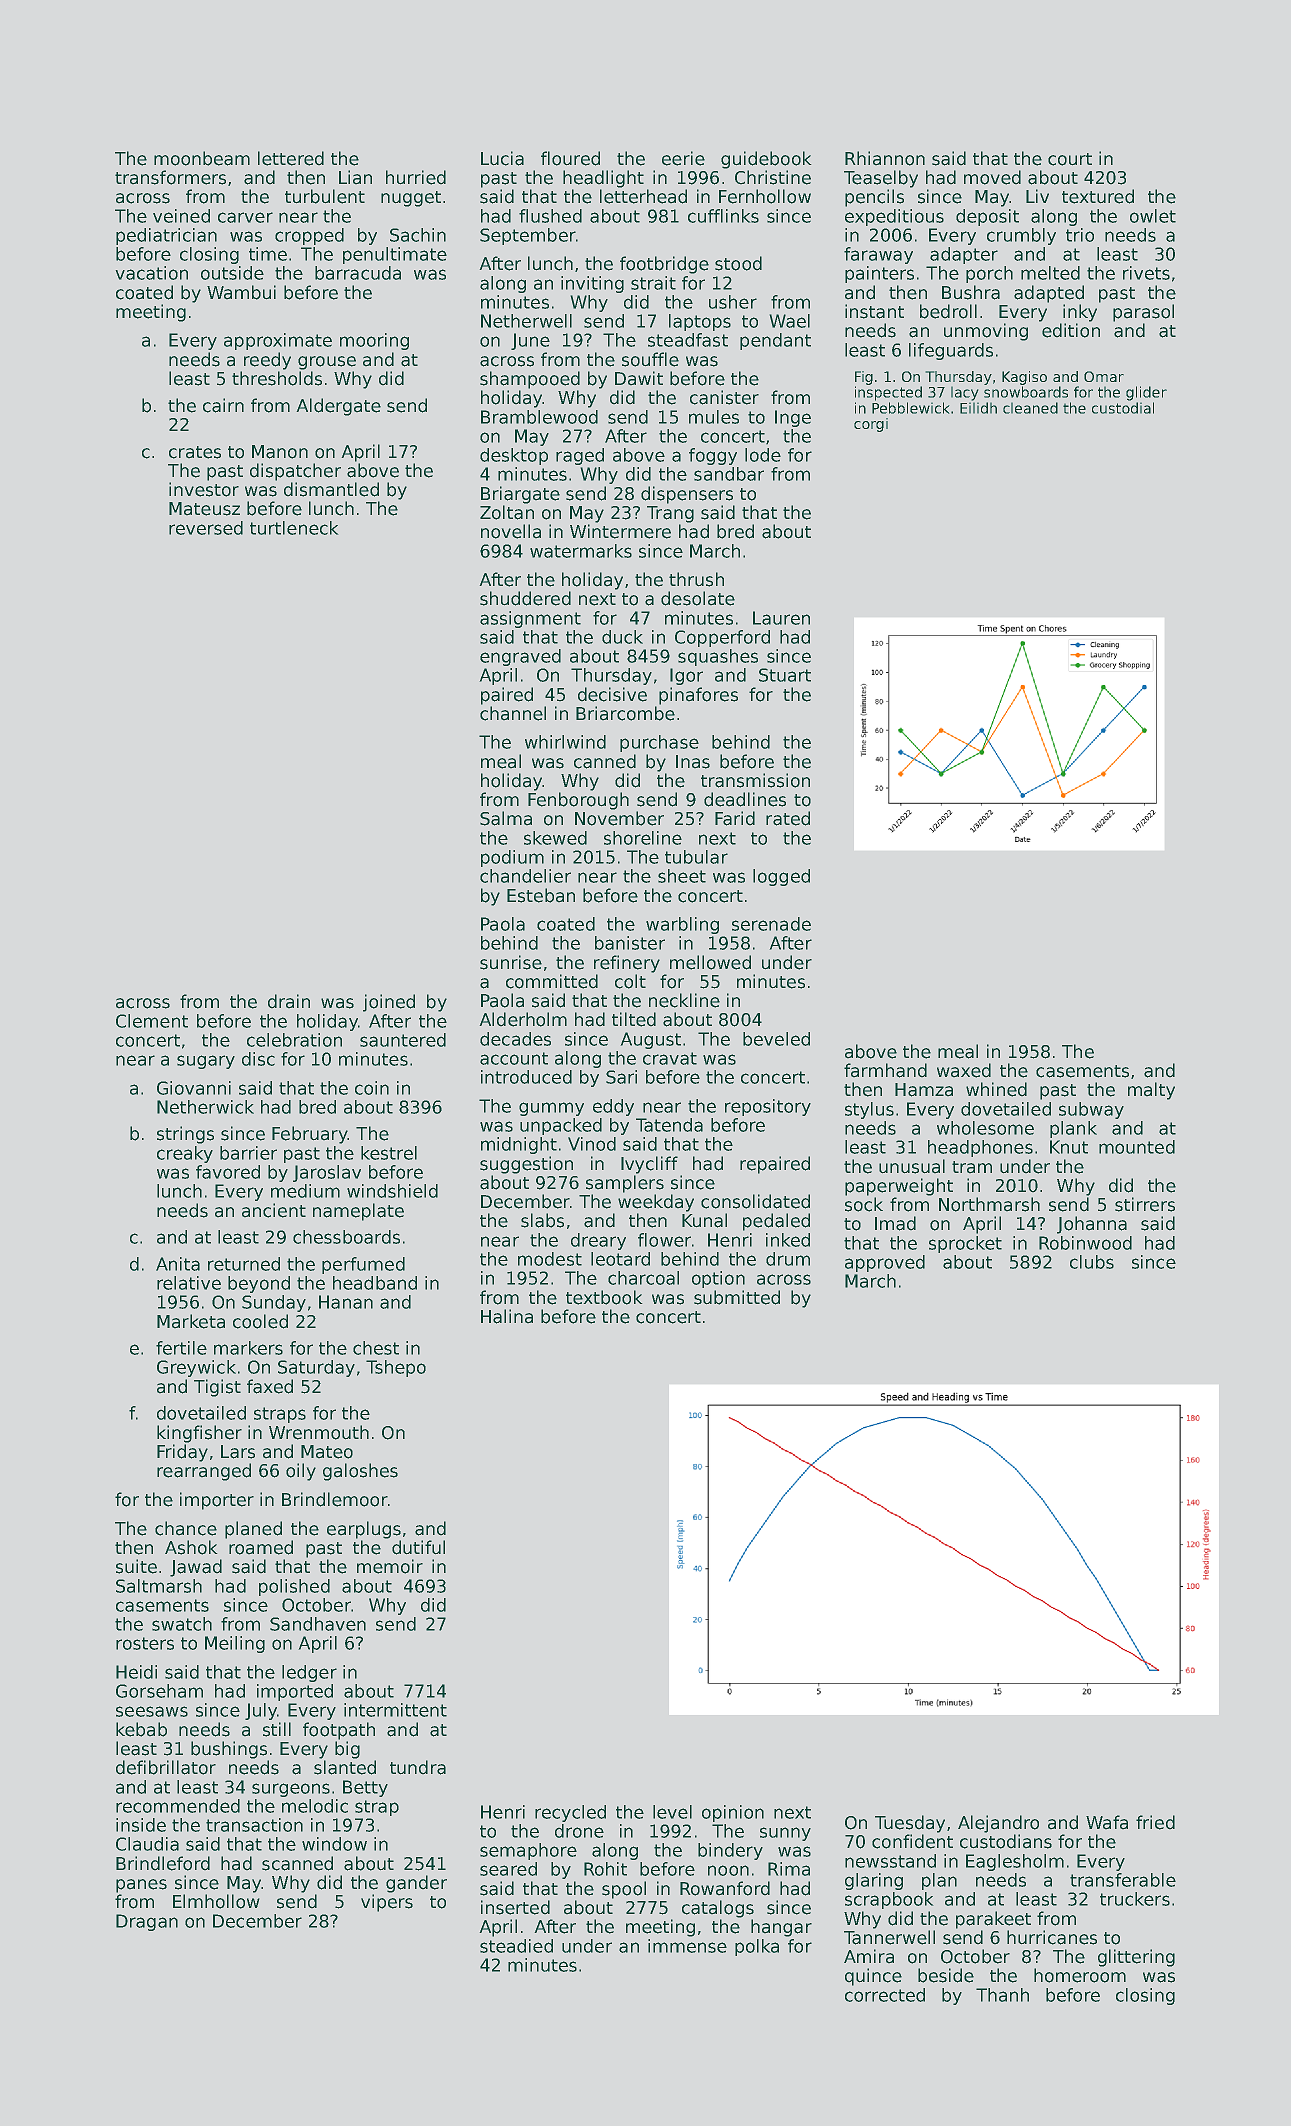  Describe the element at coordinates (1146, 393) in the document. I see `glider` at that location.
